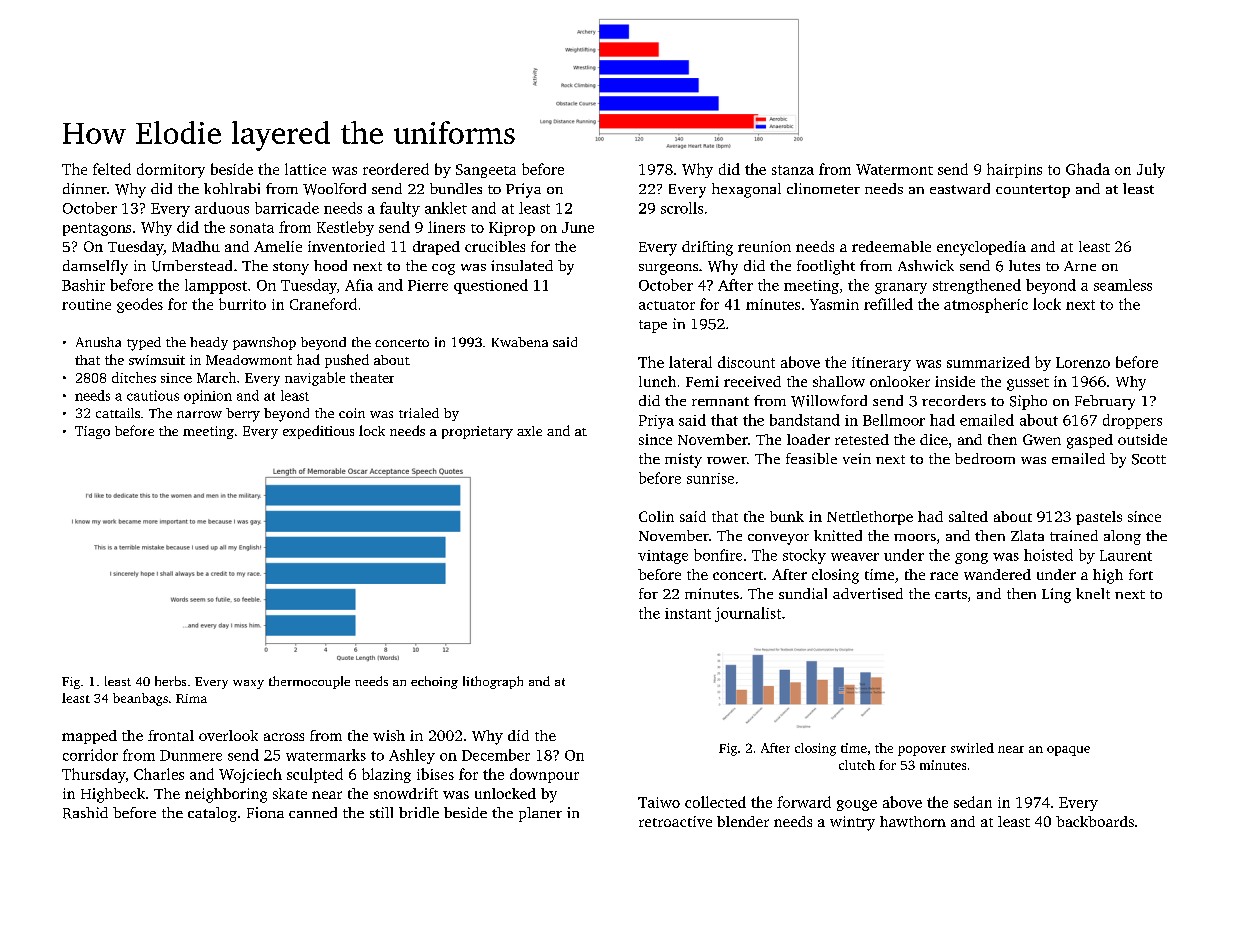 Image resolution: width=1233 pixels, height=952 pixels. I want to click on Tiago, so click(92, 432).
